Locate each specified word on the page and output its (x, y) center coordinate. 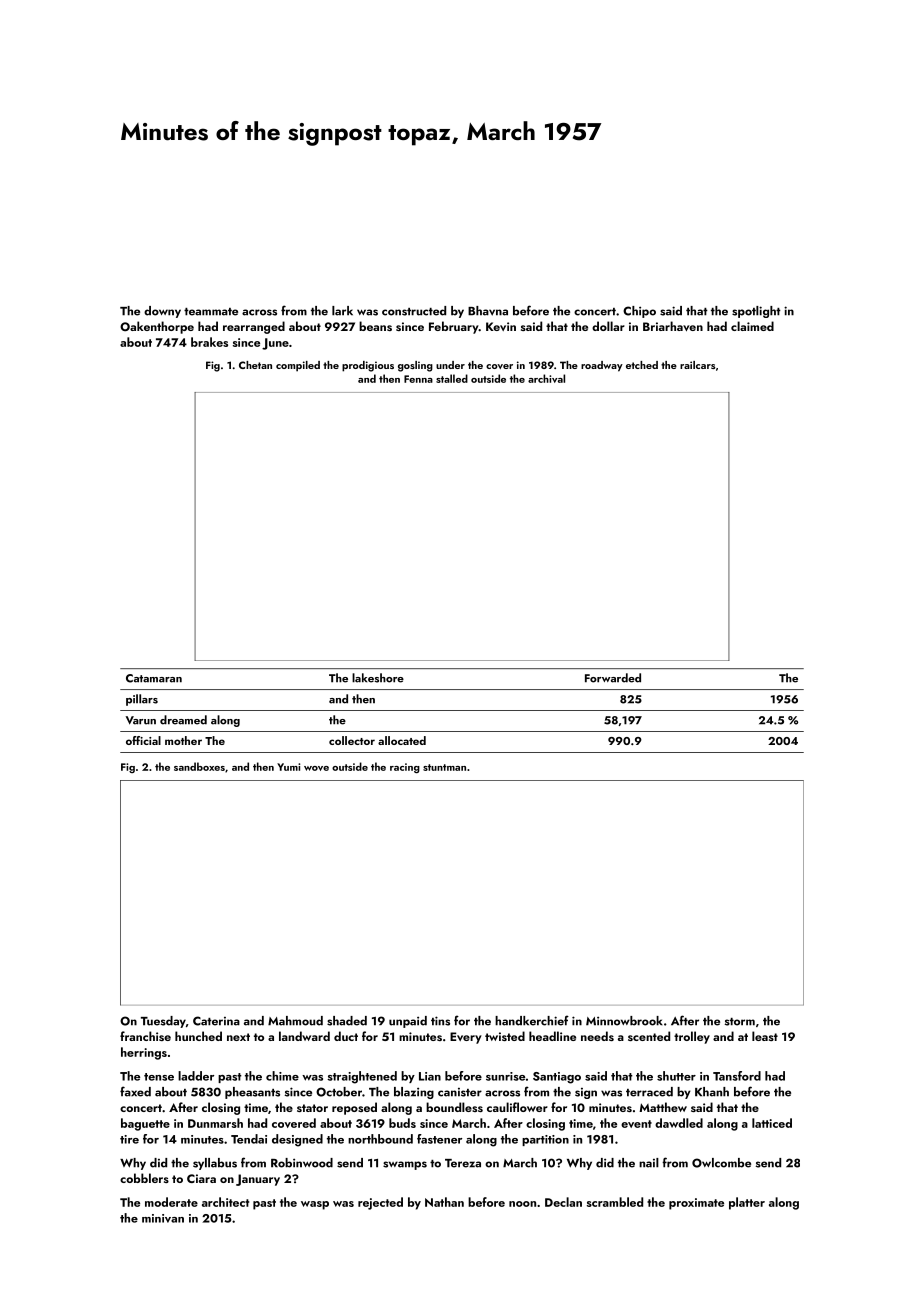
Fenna (418, 379)
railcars (697, 365)
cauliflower (517, 1107)
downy (162, 312)
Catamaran (154, 678)
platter (747, 1203)
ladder (196, 1076)
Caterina (216, 1021)
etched (642, 365)
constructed (414, 311)
